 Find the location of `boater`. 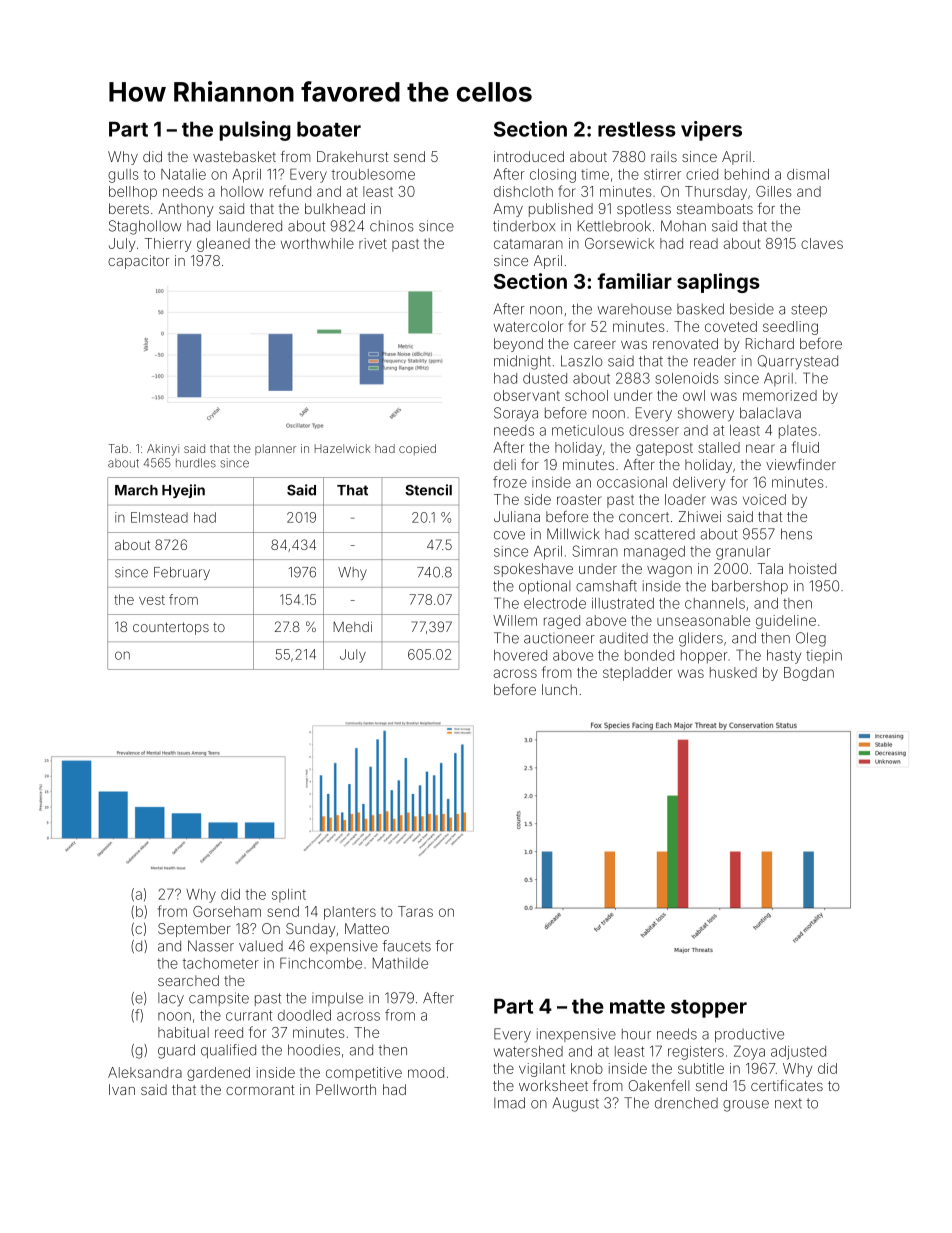

boater is located at coordinates (329, 129).
